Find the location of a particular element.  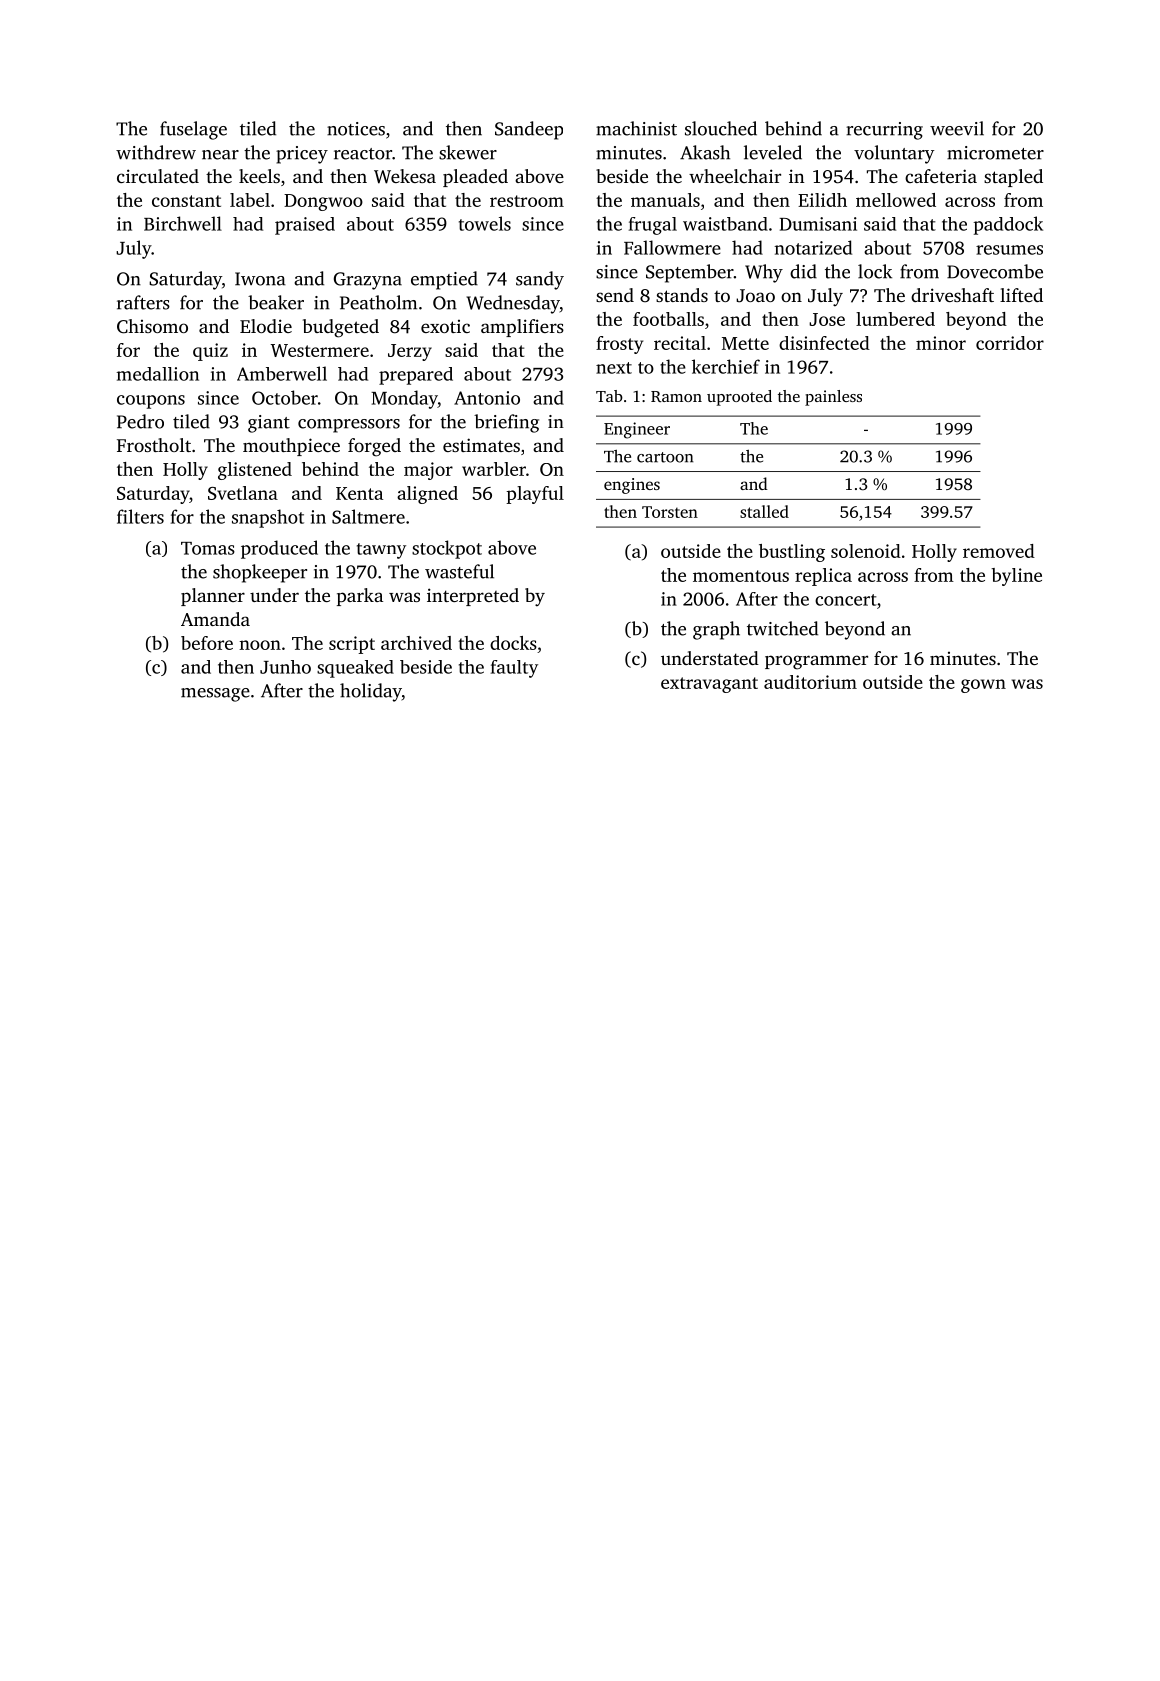

Antonio is located at coordinates (487, 398).
